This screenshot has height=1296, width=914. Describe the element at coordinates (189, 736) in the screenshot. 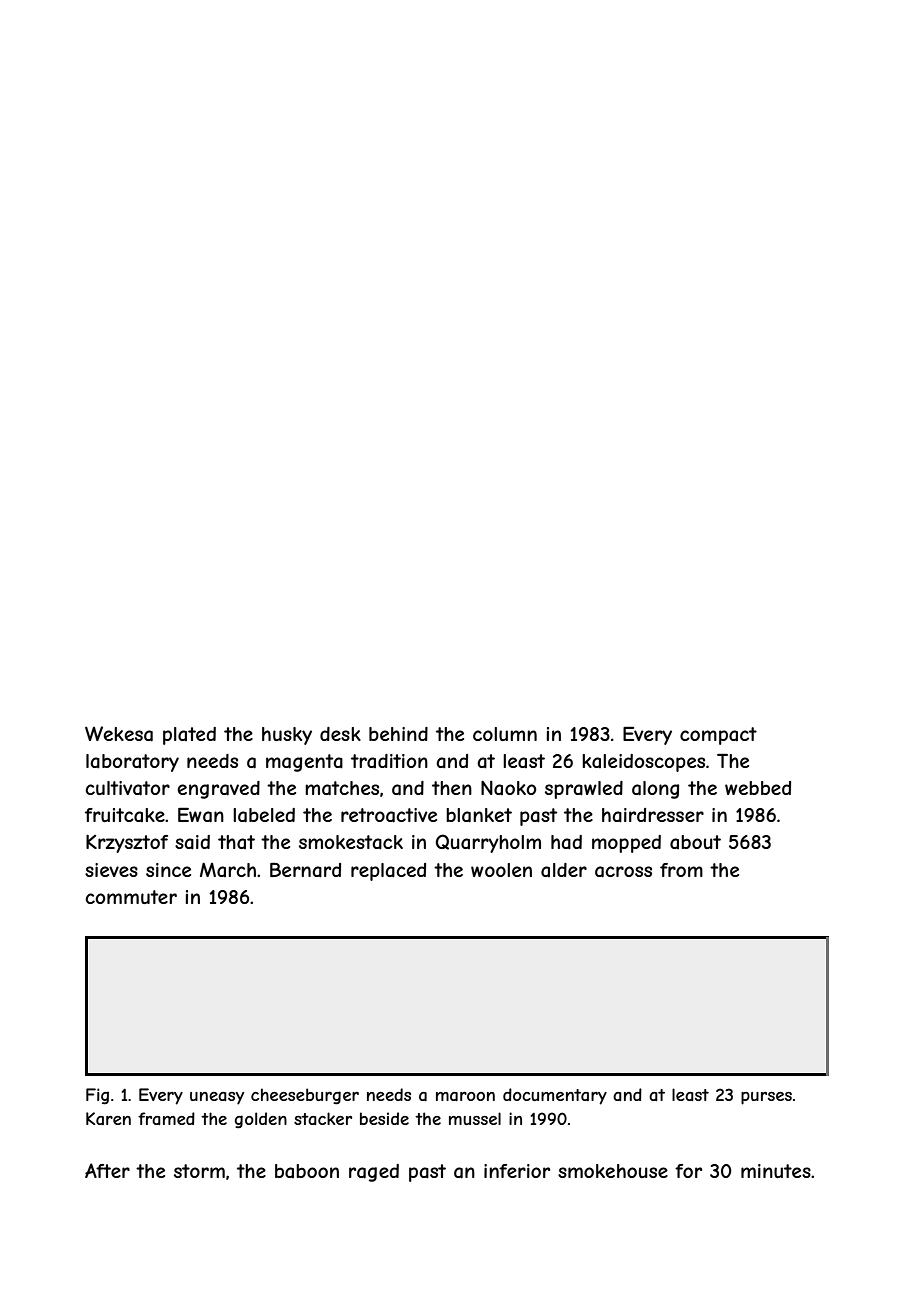

I see `plated` at that location.
